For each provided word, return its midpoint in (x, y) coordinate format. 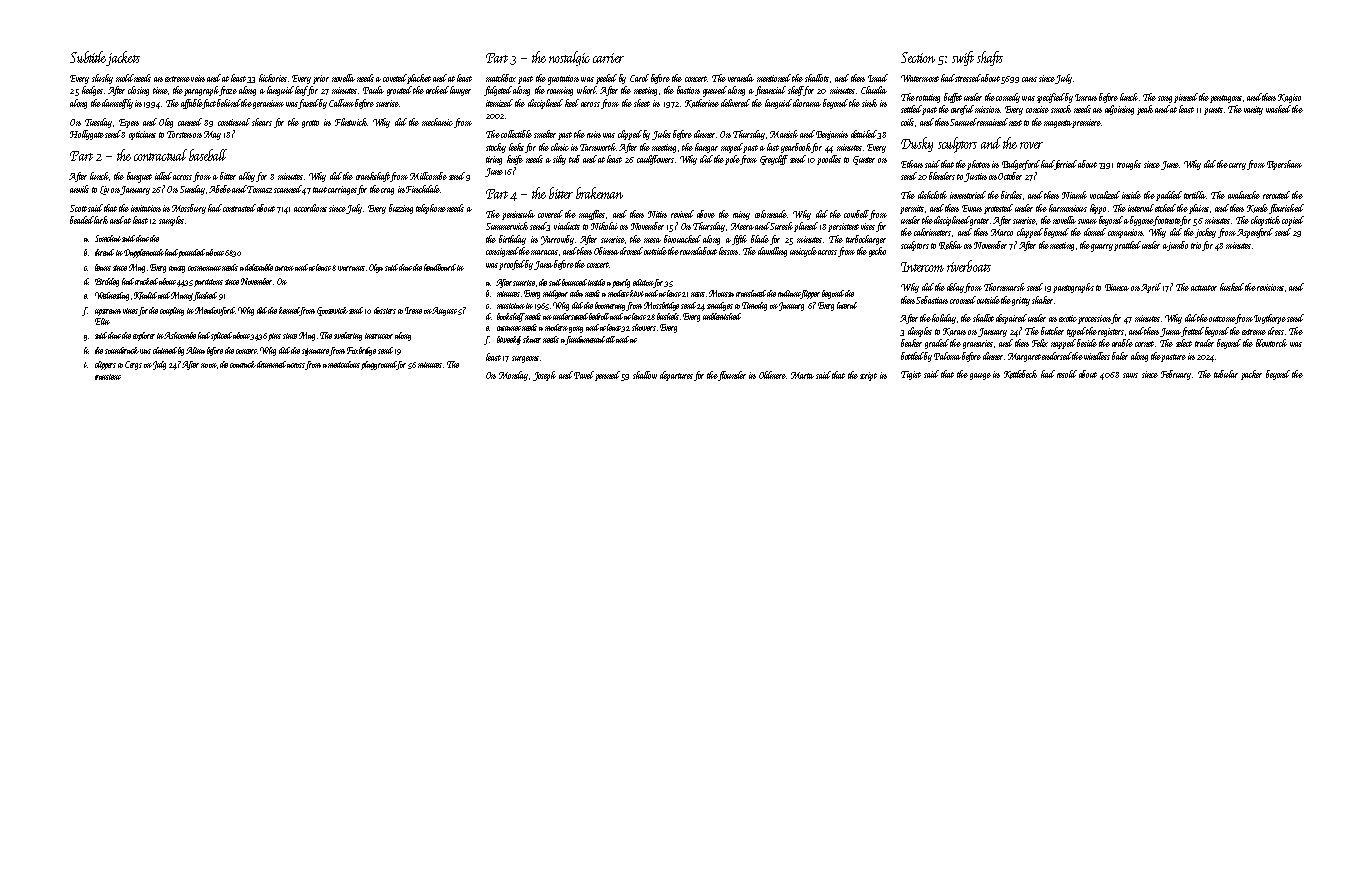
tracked (147, 281)
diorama (807, 103)
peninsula (518, 215)
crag (387, 191)
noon (209, 365)
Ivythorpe (1270, 319)
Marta (802, 375)
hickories (273, 78)
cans (1029, 79)
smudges (720, 306)
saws (1130, 375)
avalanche (1244, 195)
